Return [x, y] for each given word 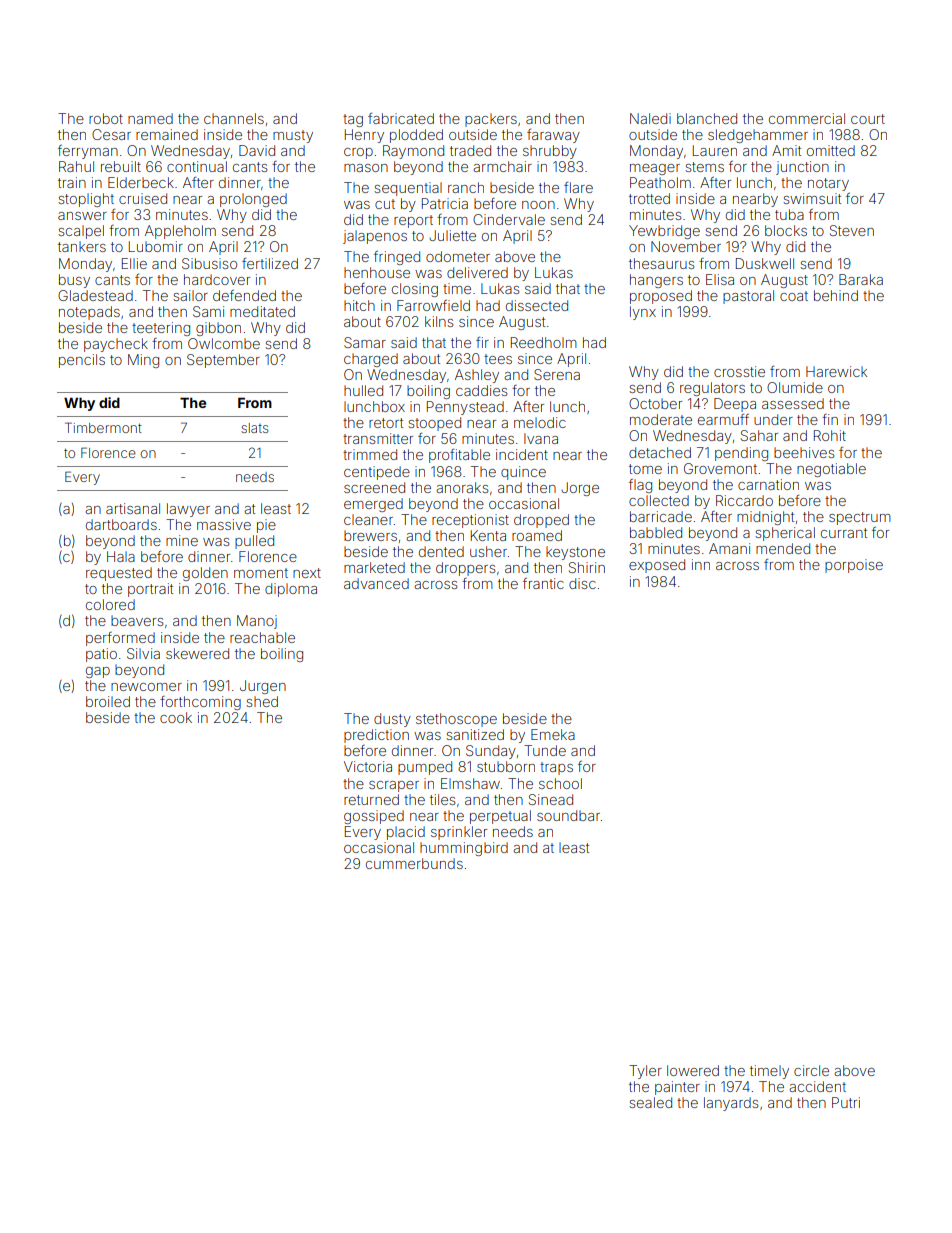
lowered [693, 1070]
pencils [82, 361]
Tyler [645, 1072]
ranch [466, 187]
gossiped [374, 817]
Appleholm [180, 232]
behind [836, 295]
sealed [650, 1102]
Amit [786, 150]
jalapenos [375, 237]
